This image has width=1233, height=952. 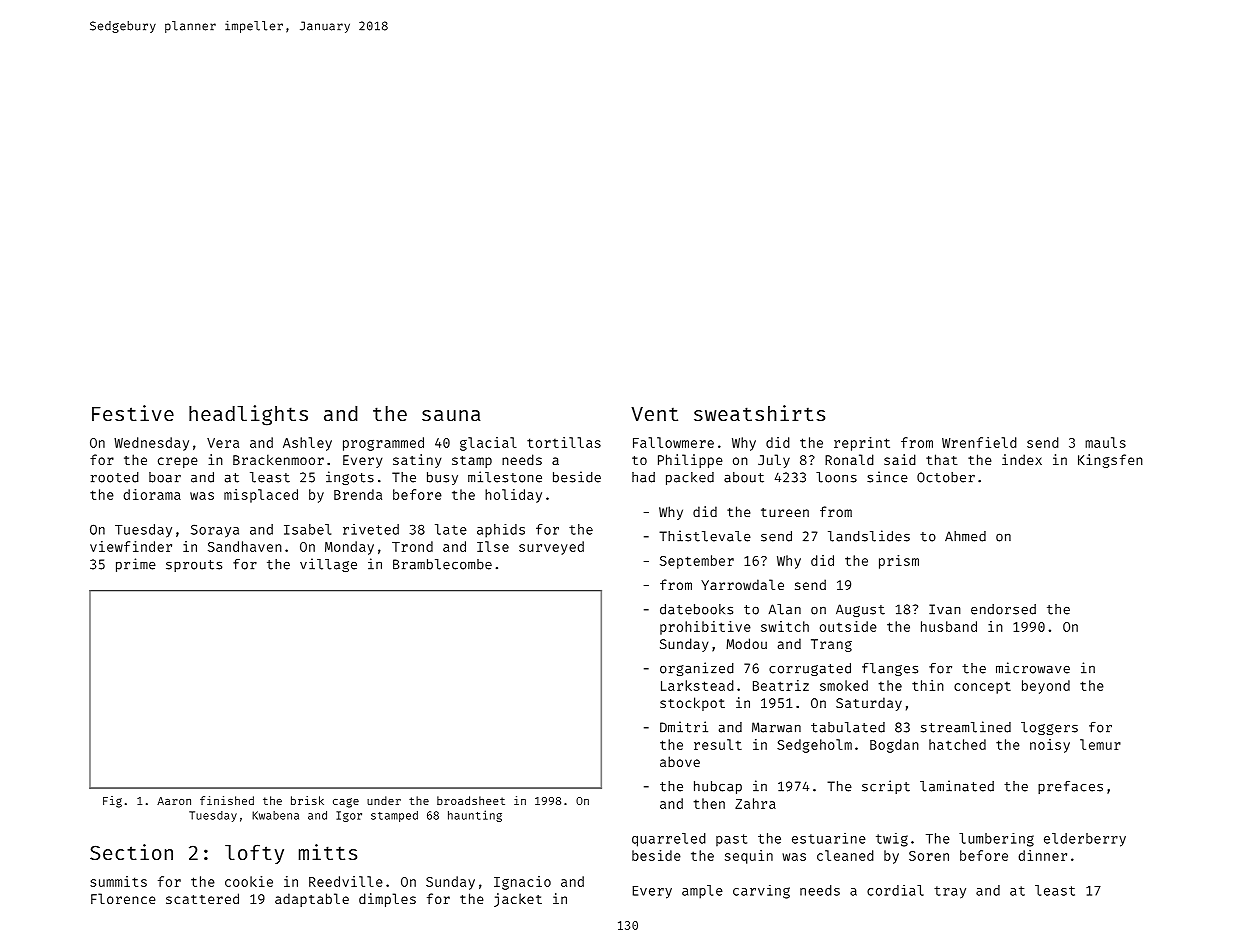 I want to click on prime, so click(x=136, y=565).
